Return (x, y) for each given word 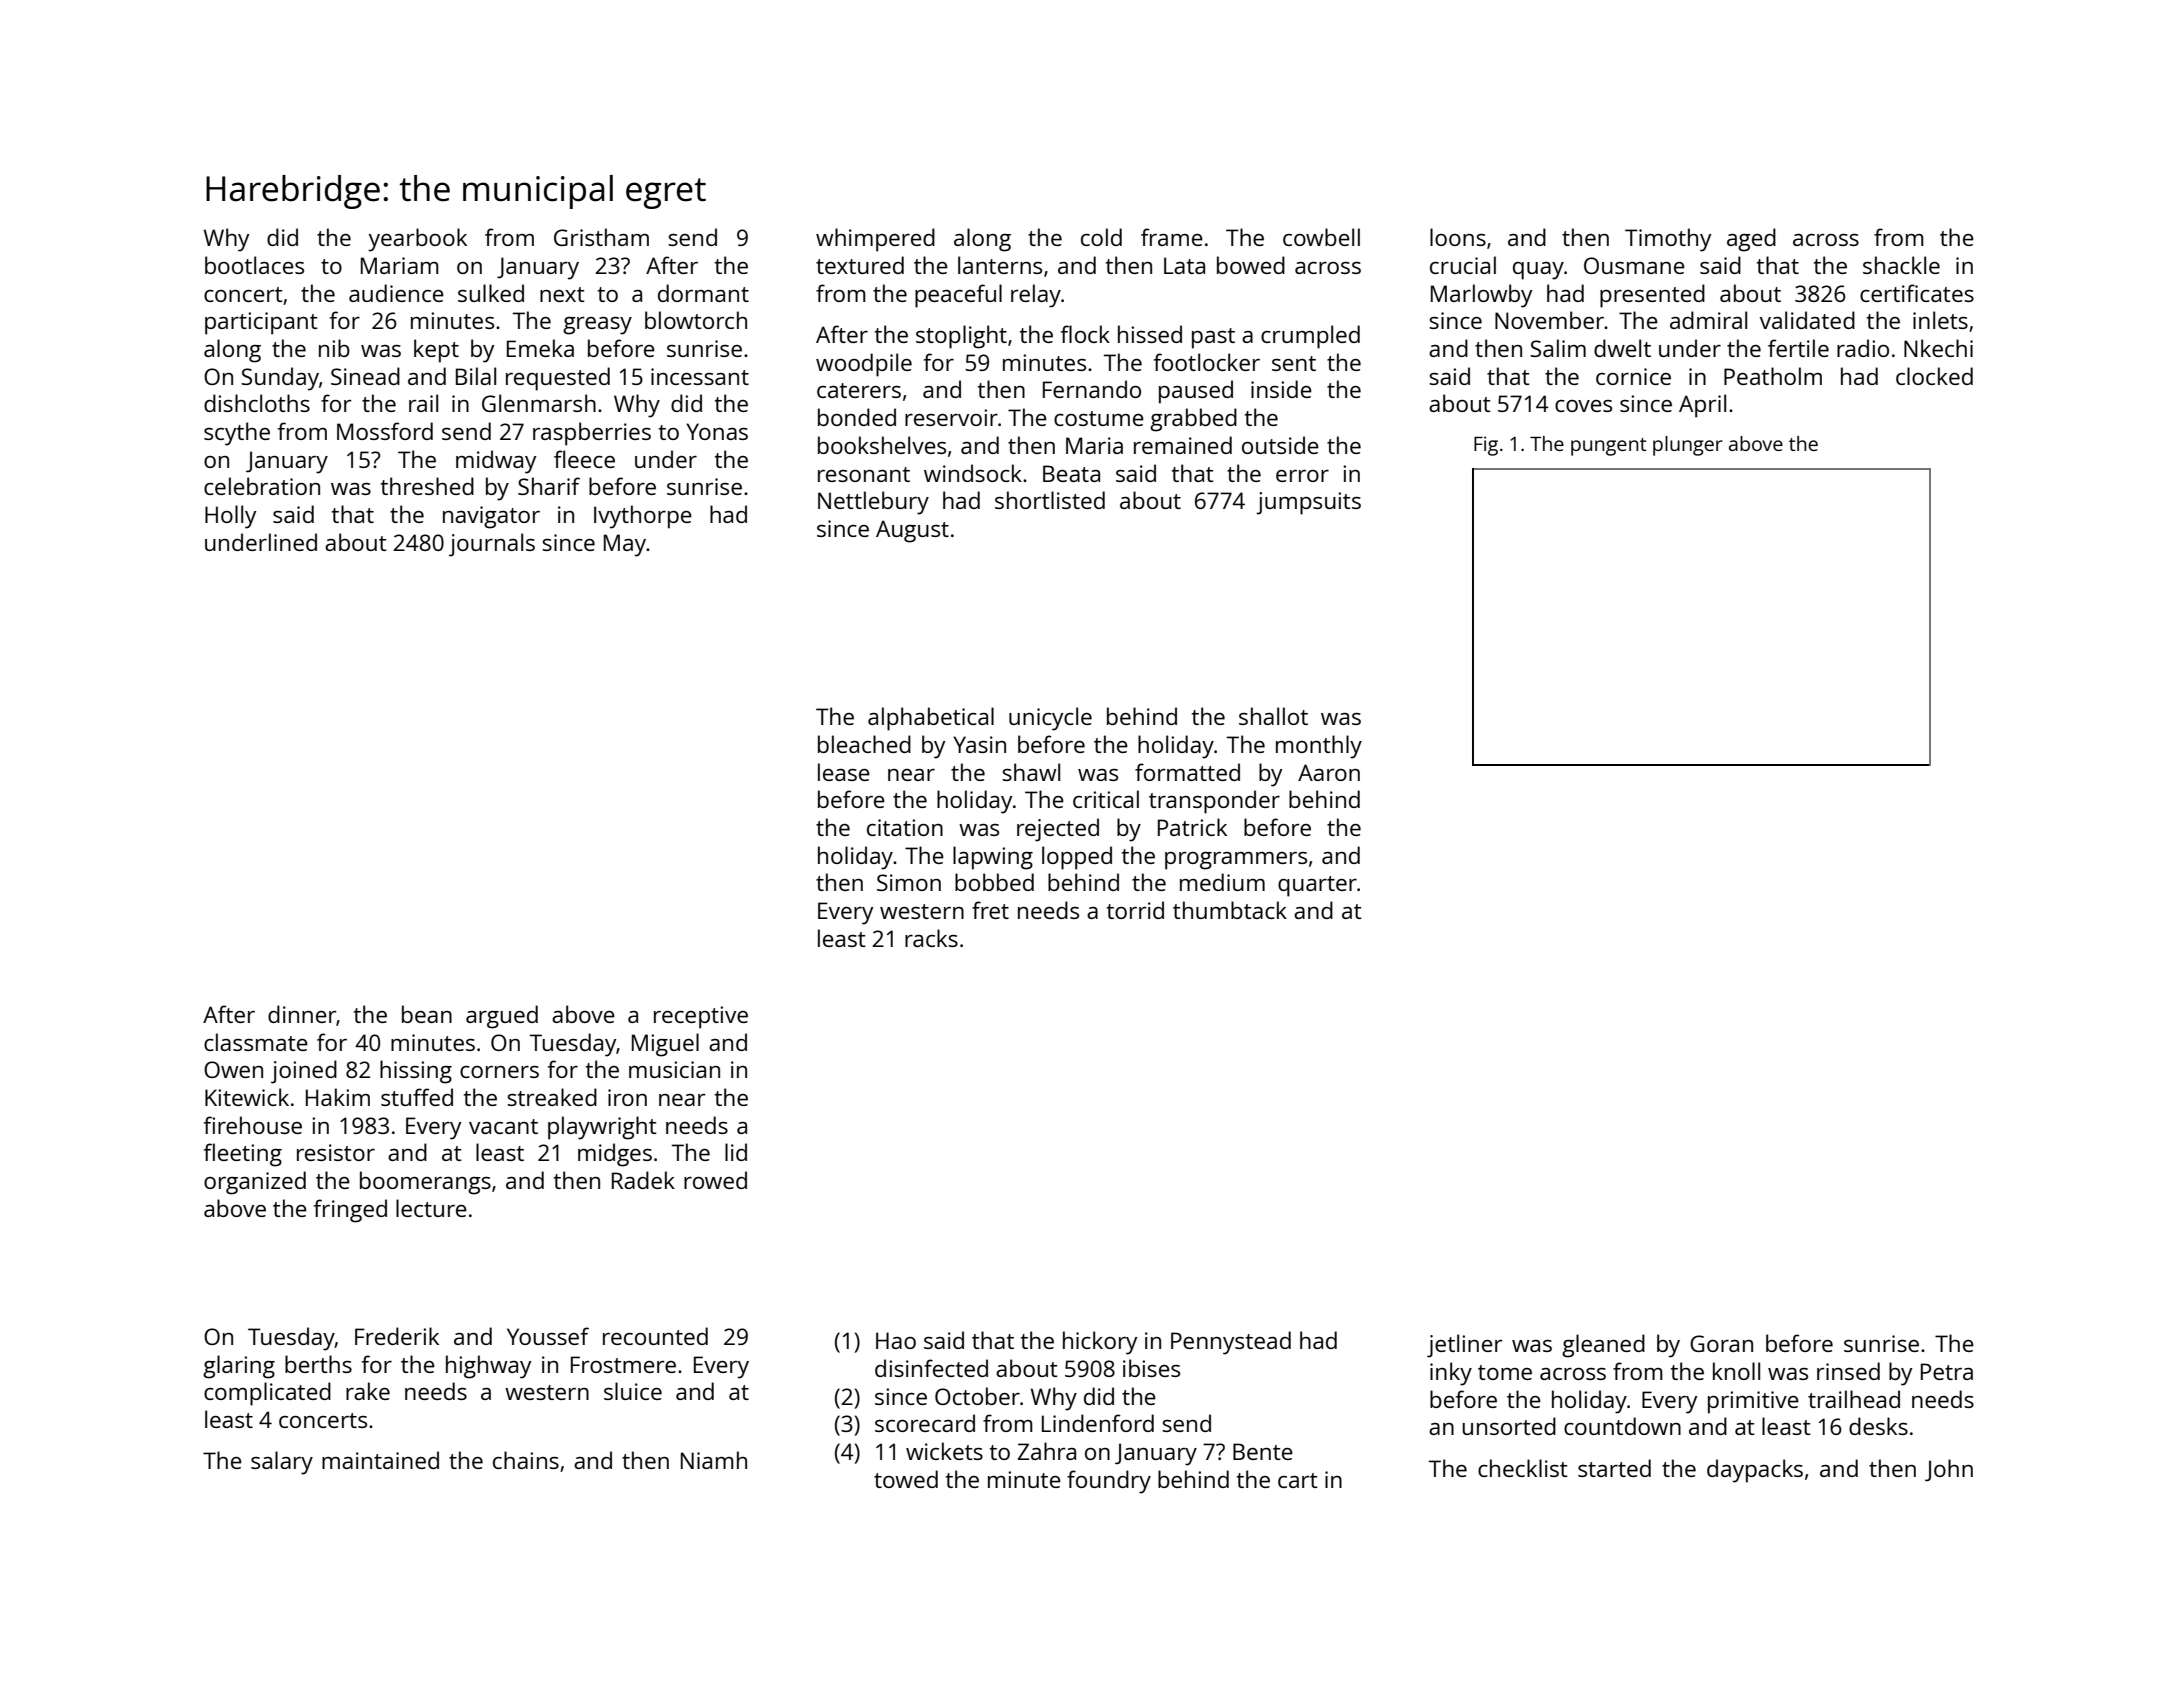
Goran (1721, 1343)
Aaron (1329, 772)
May (625, 545)
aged (1751, 240)
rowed (715, 1180)
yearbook (418, 240)
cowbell (1321, 237)
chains (526, 1460)
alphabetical (931, 719)
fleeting (243, 1155)
